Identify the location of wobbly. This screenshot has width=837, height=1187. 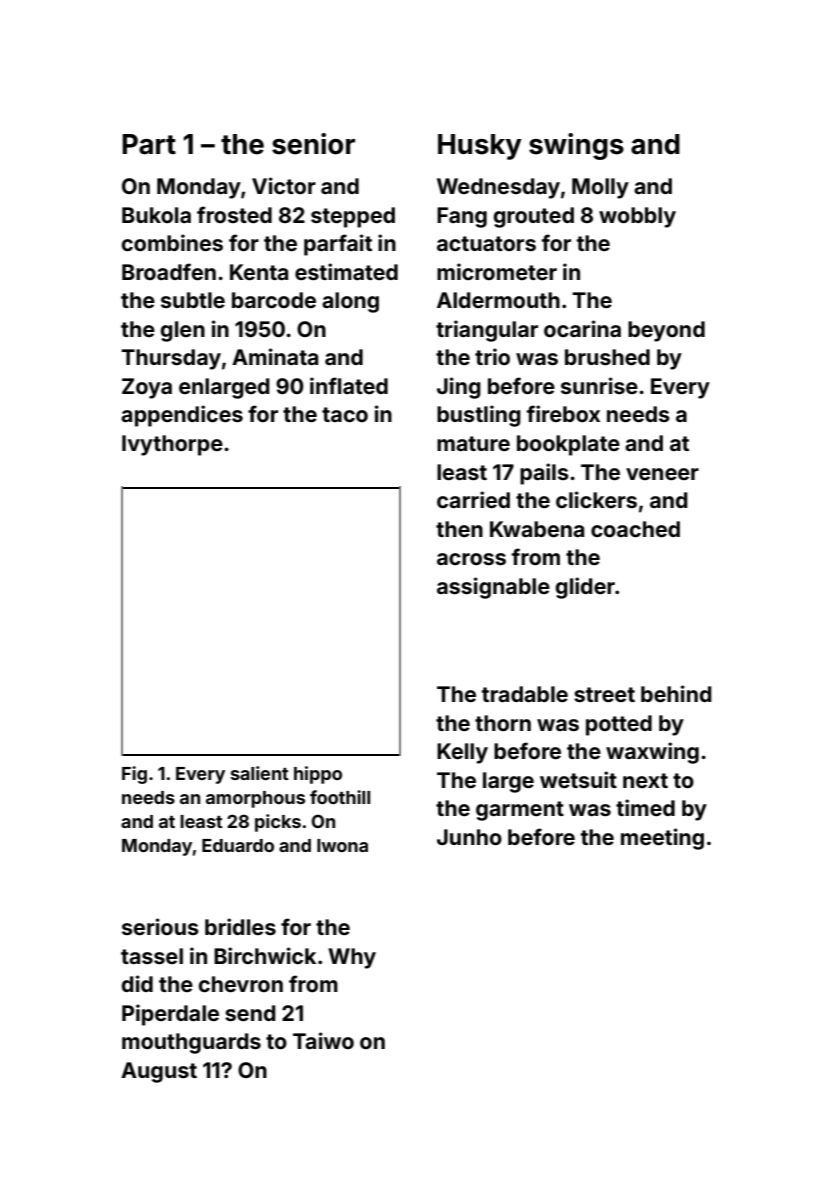
(637, 217).
